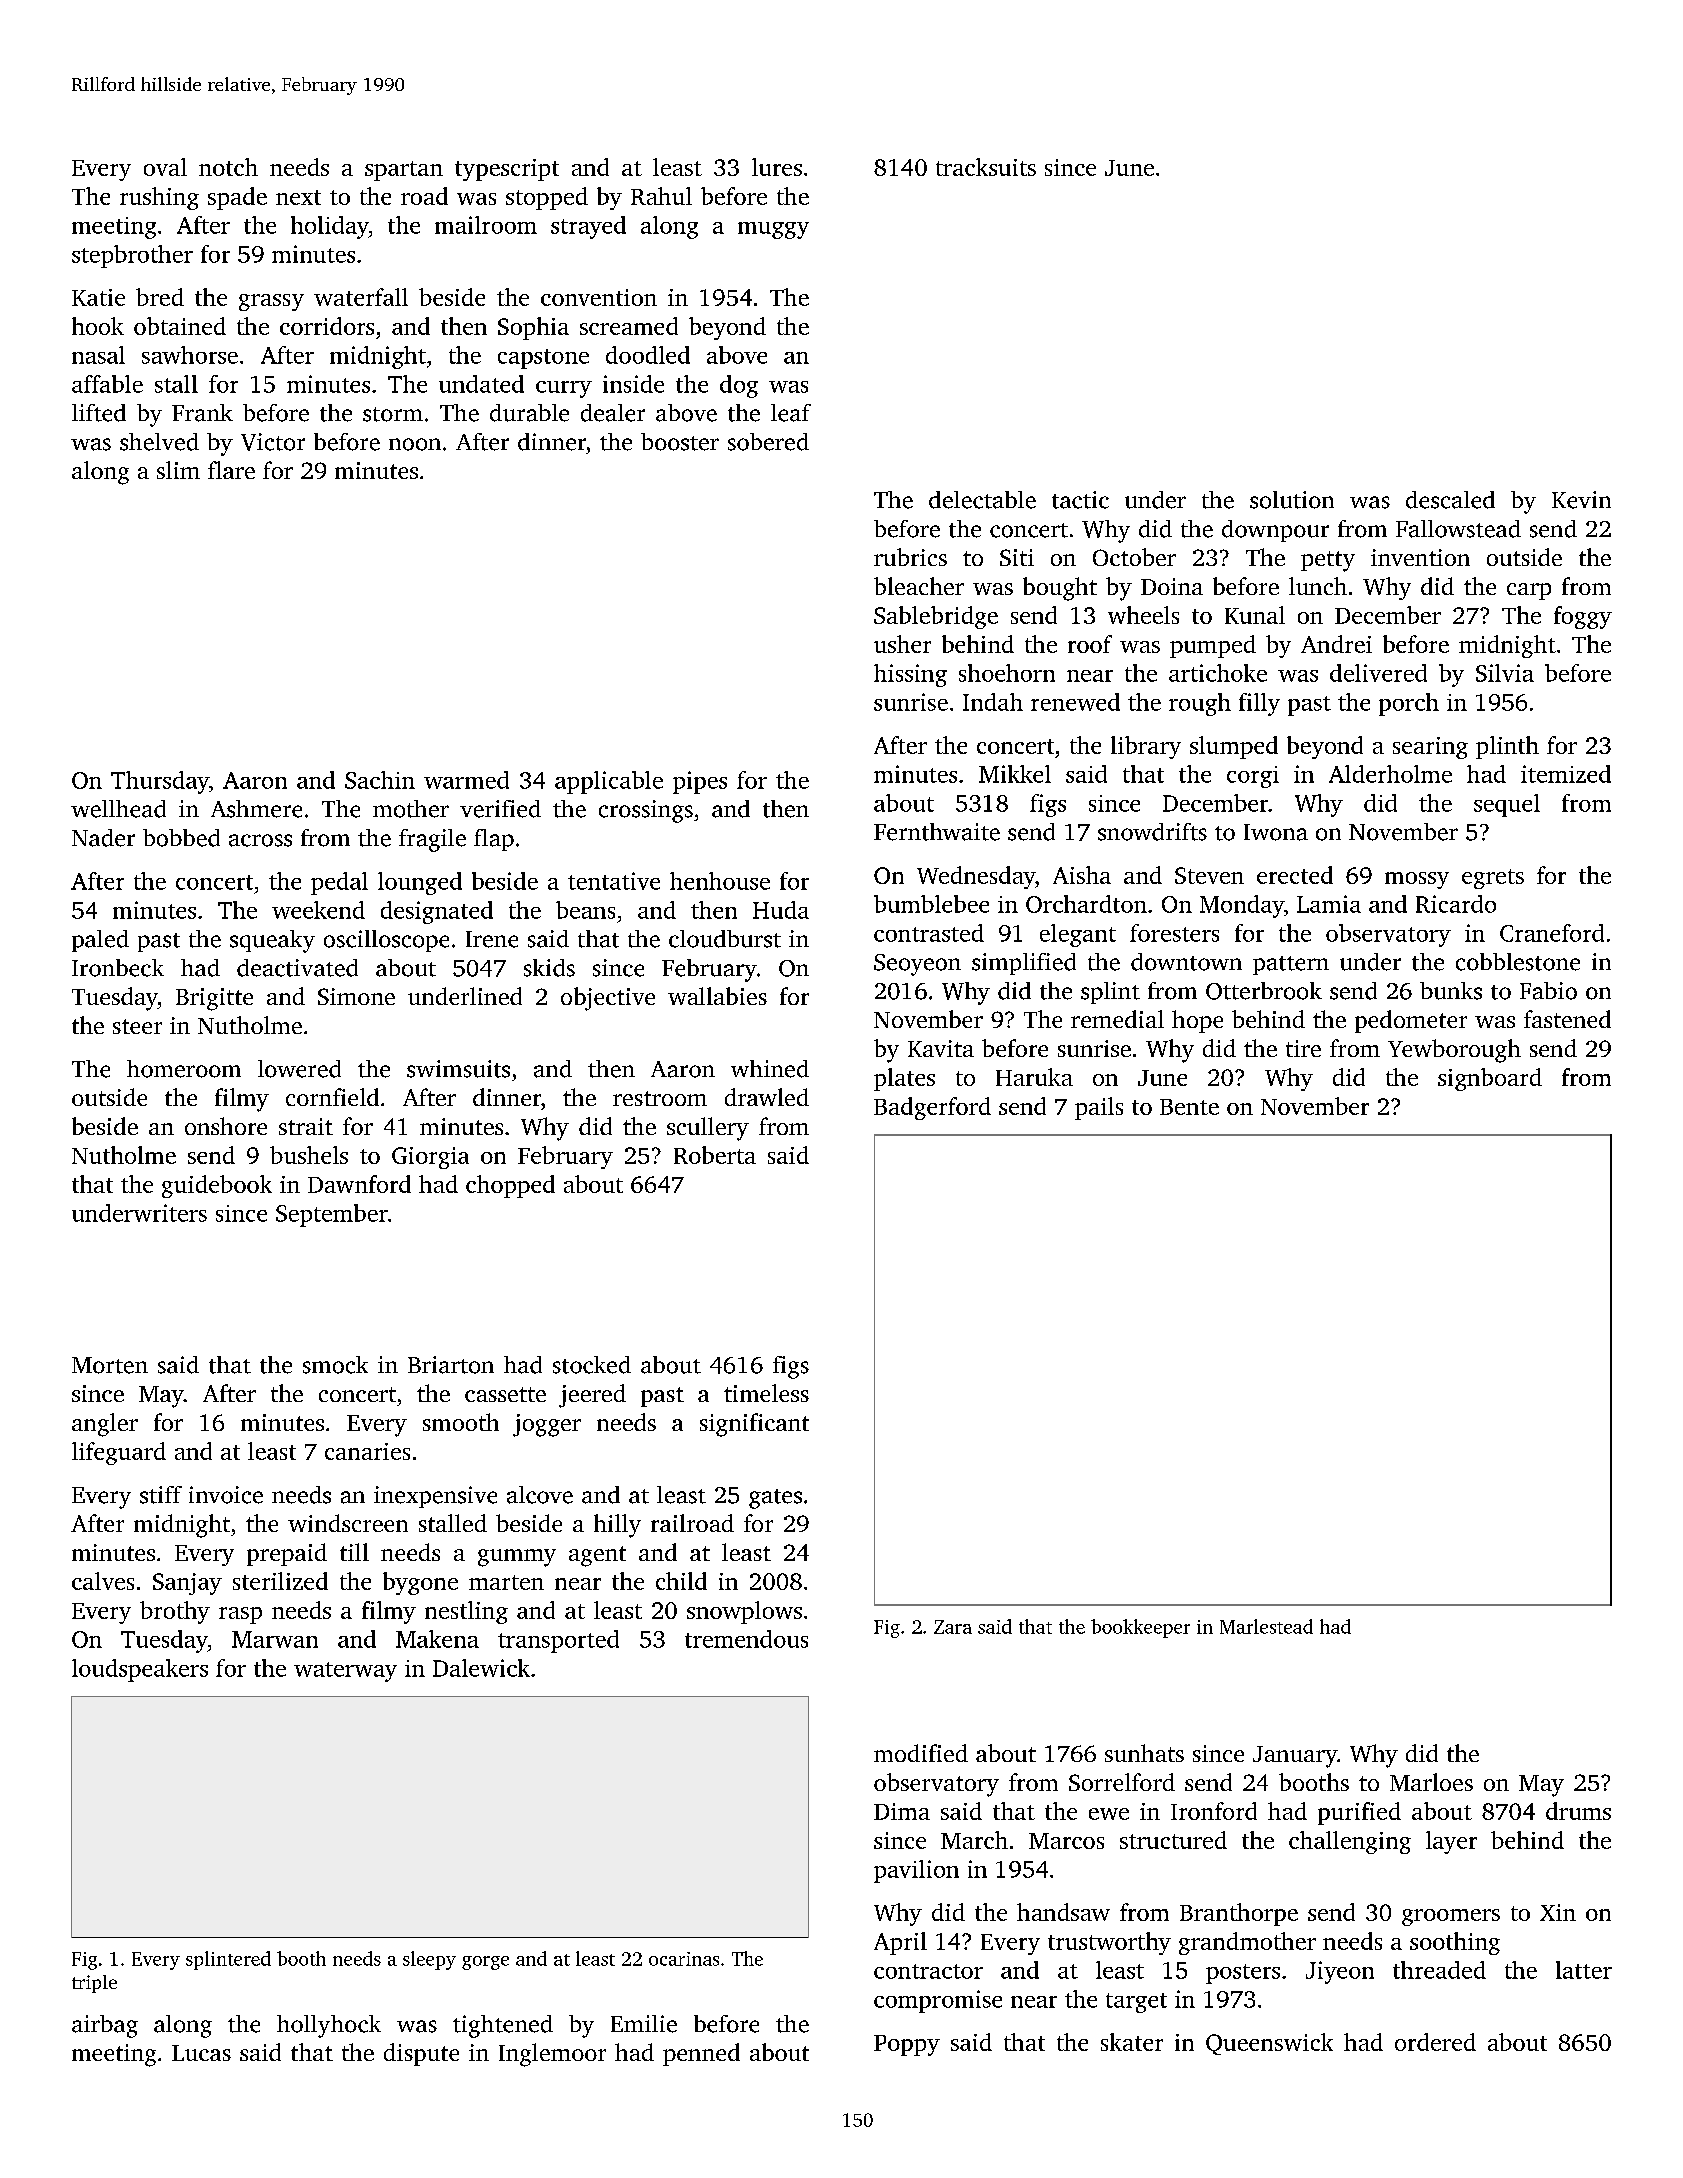  What do you see at coordinates (773, 230) in the screenshot?
I see `muggy` at bounding box center [773, 230].
